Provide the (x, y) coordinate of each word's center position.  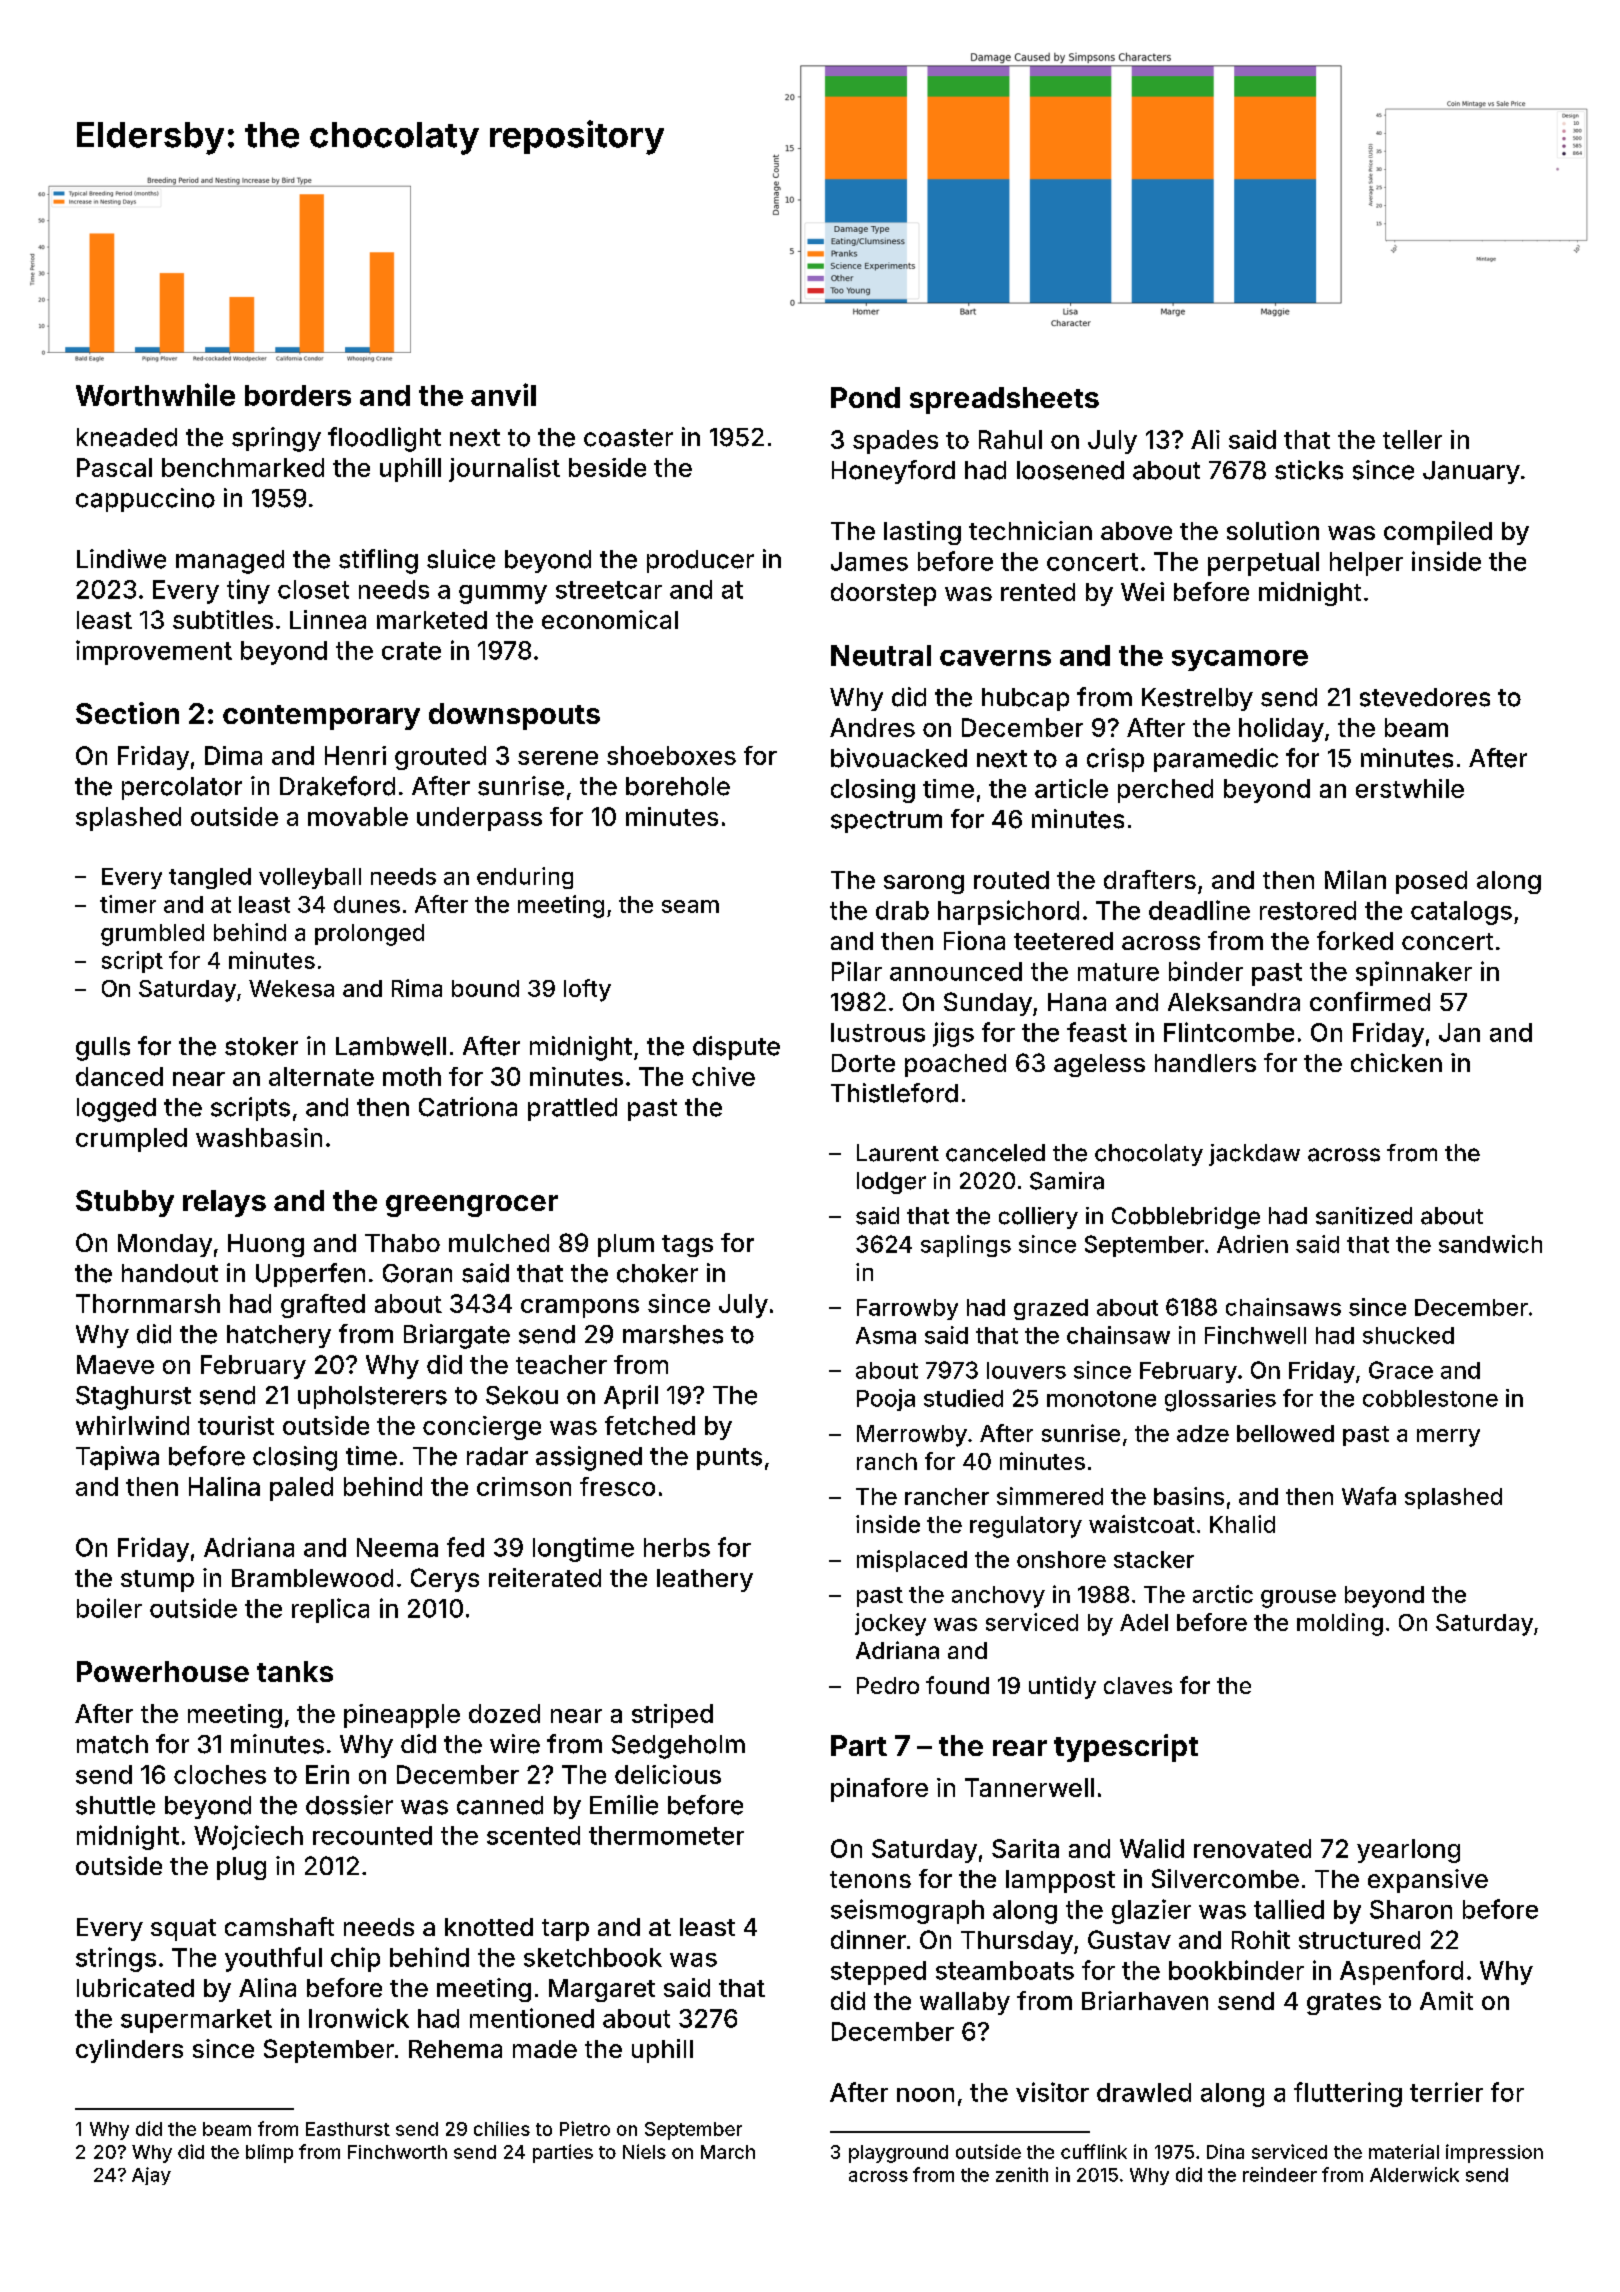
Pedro (888, 1685)
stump (157, 1581)
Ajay (151, 2176)
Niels (644, 2151)
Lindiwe (121, 559)
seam (690, 906)
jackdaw (1254, 1155)
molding (1340, 1624)
